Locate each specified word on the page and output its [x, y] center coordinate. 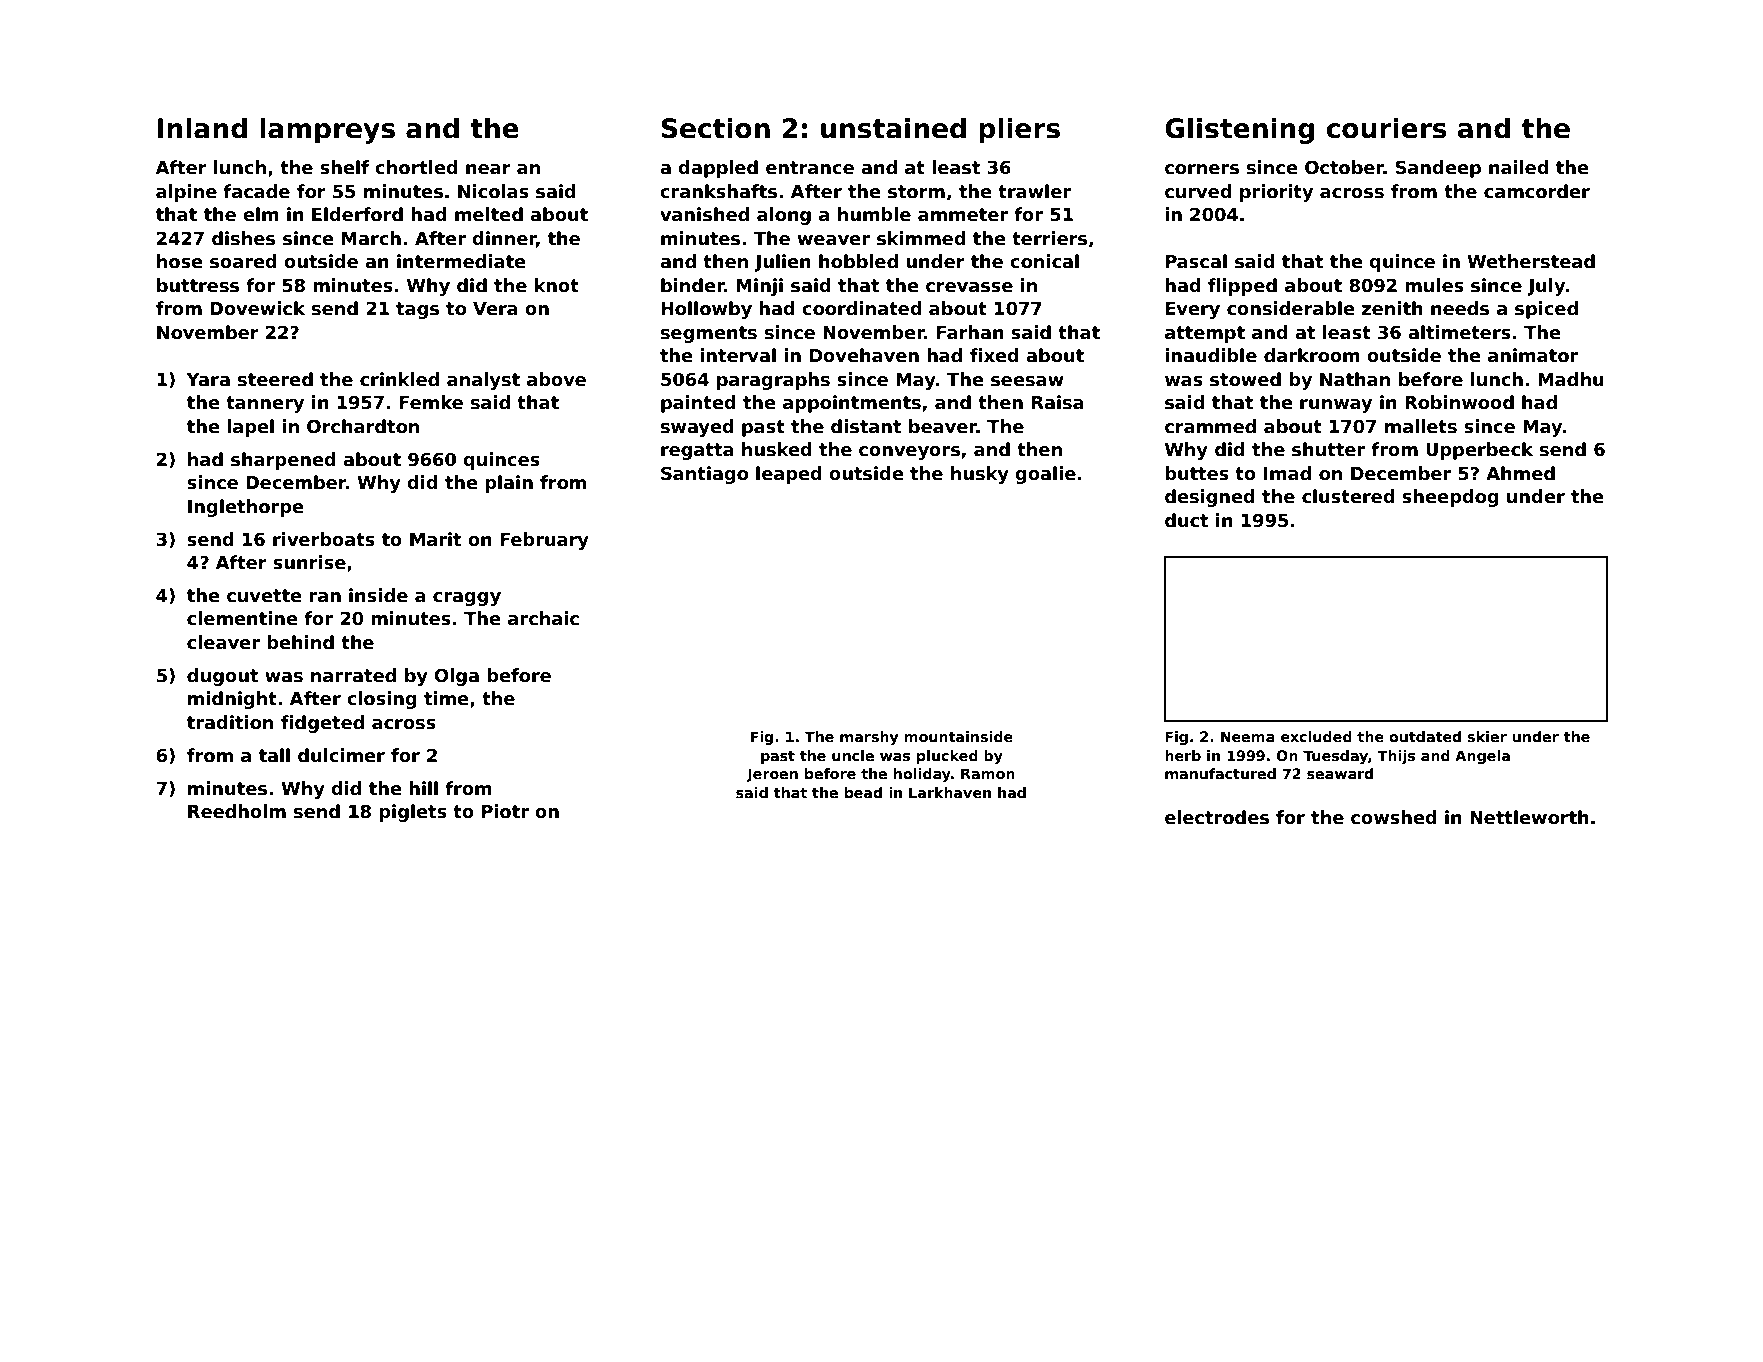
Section [716, 128]
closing [382, 700]
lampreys [327, 130]
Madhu [1571, 379]
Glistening [1239, 130]
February [544, 541]
